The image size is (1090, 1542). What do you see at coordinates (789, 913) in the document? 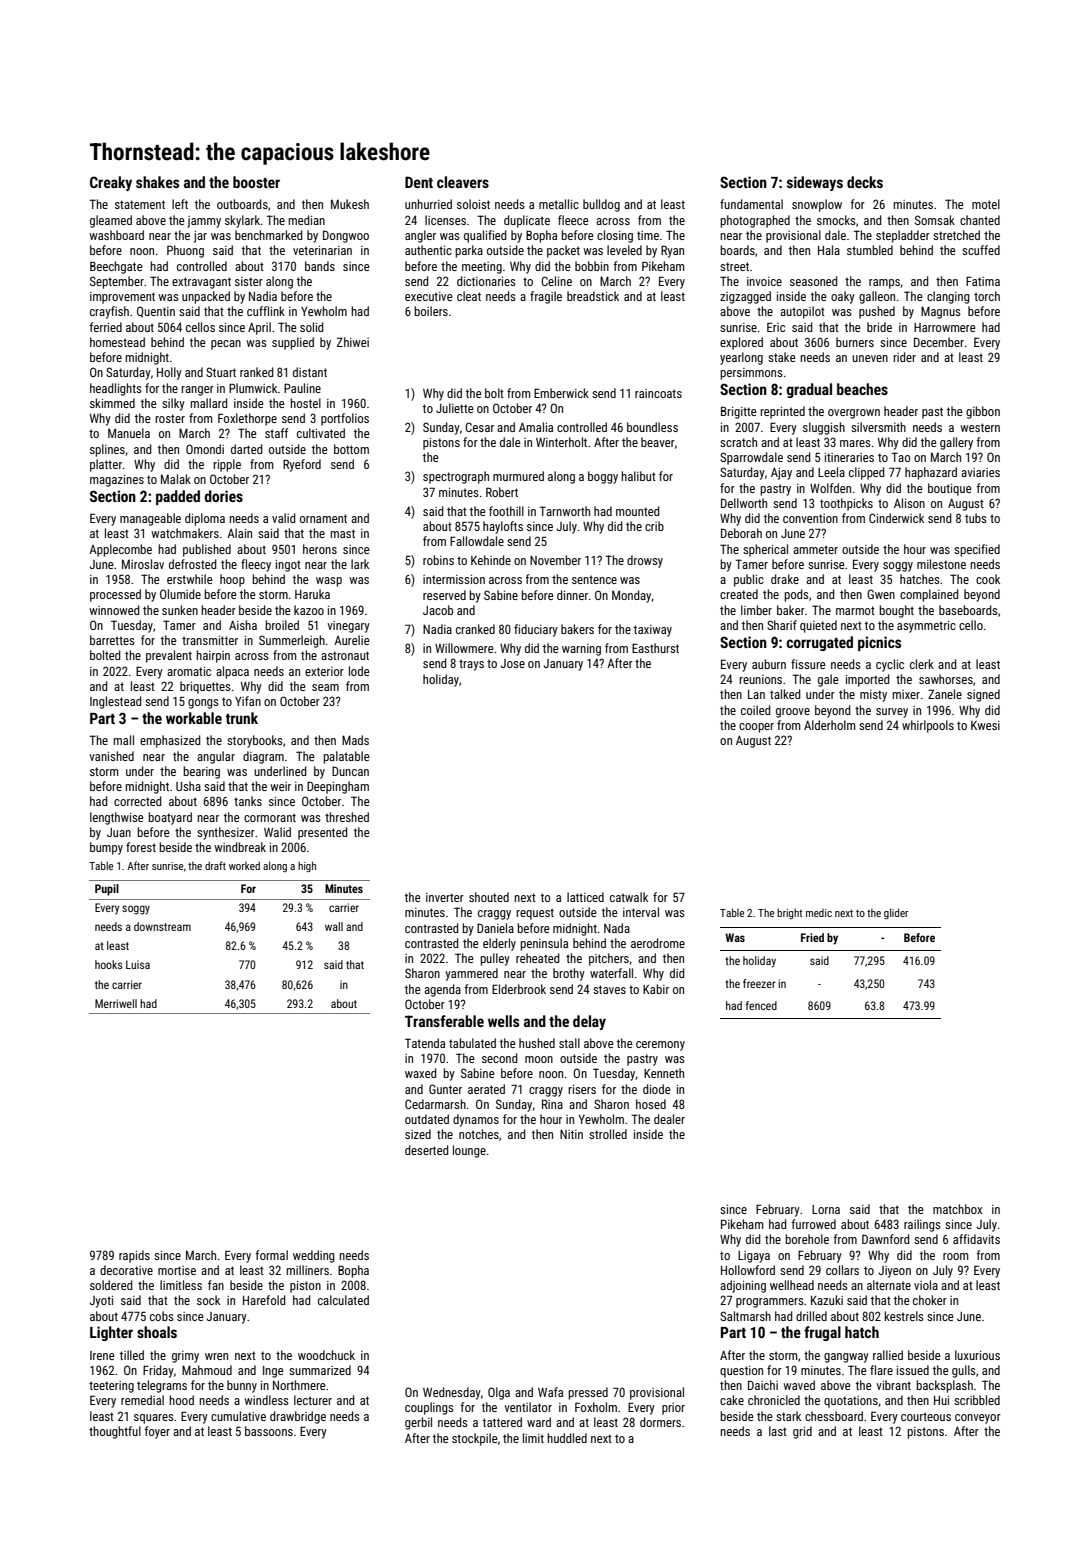
I see `bright` at bounding box center [789, 913].
